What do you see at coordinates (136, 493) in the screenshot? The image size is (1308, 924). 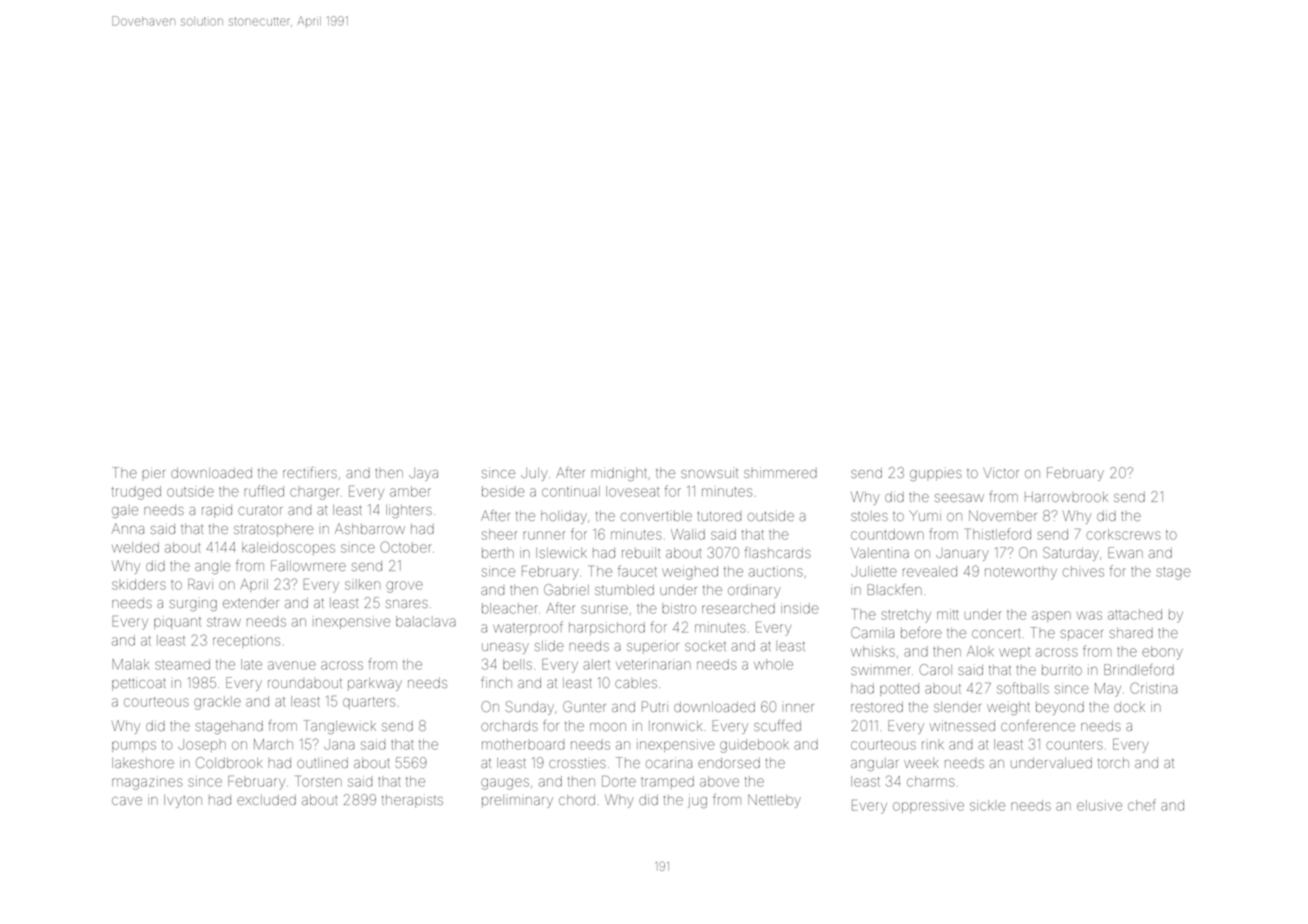 I see `trudged` at bounding box center [136, 493].
